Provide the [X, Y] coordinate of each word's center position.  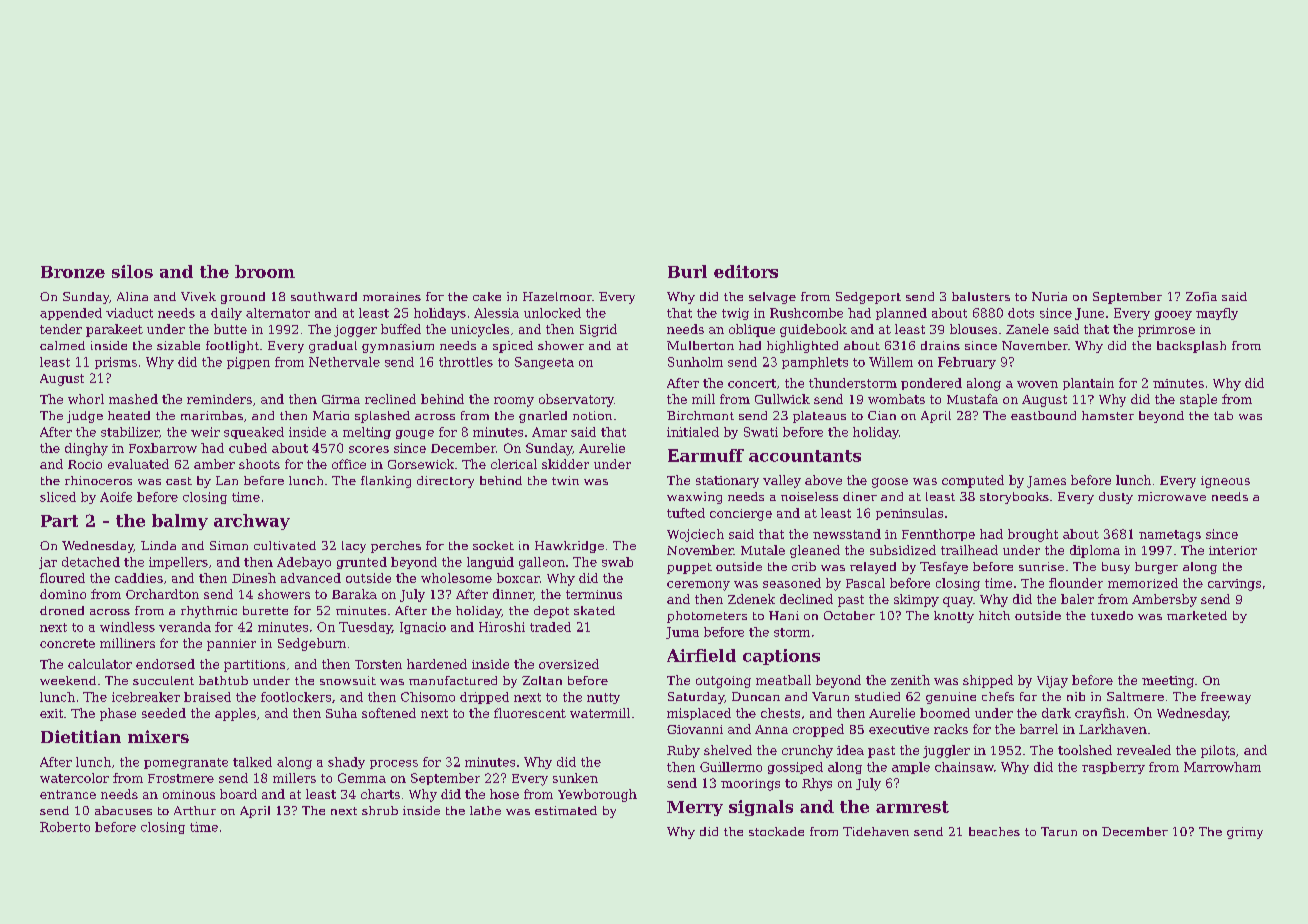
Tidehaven [876, 831]
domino [63, 594]
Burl [687, 271]
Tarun [1059, 831]
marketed [1197, 615]
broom [265, 271]
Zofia [1201, 296]
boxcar [518, 578]
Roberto [65, 827]
